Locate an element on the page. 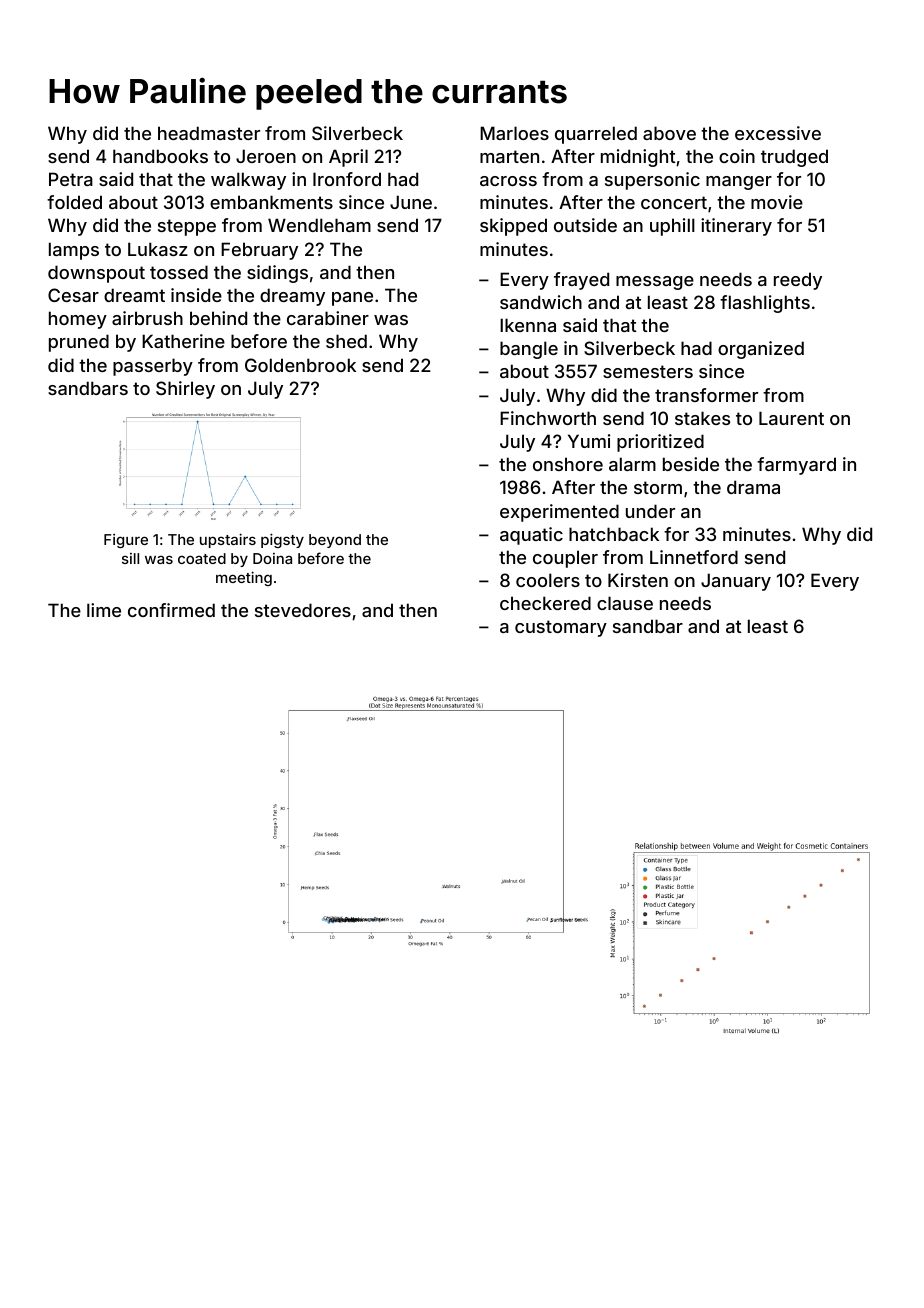 This document has width=924, height=1308. Petra is located at coordinates (71, 179).
